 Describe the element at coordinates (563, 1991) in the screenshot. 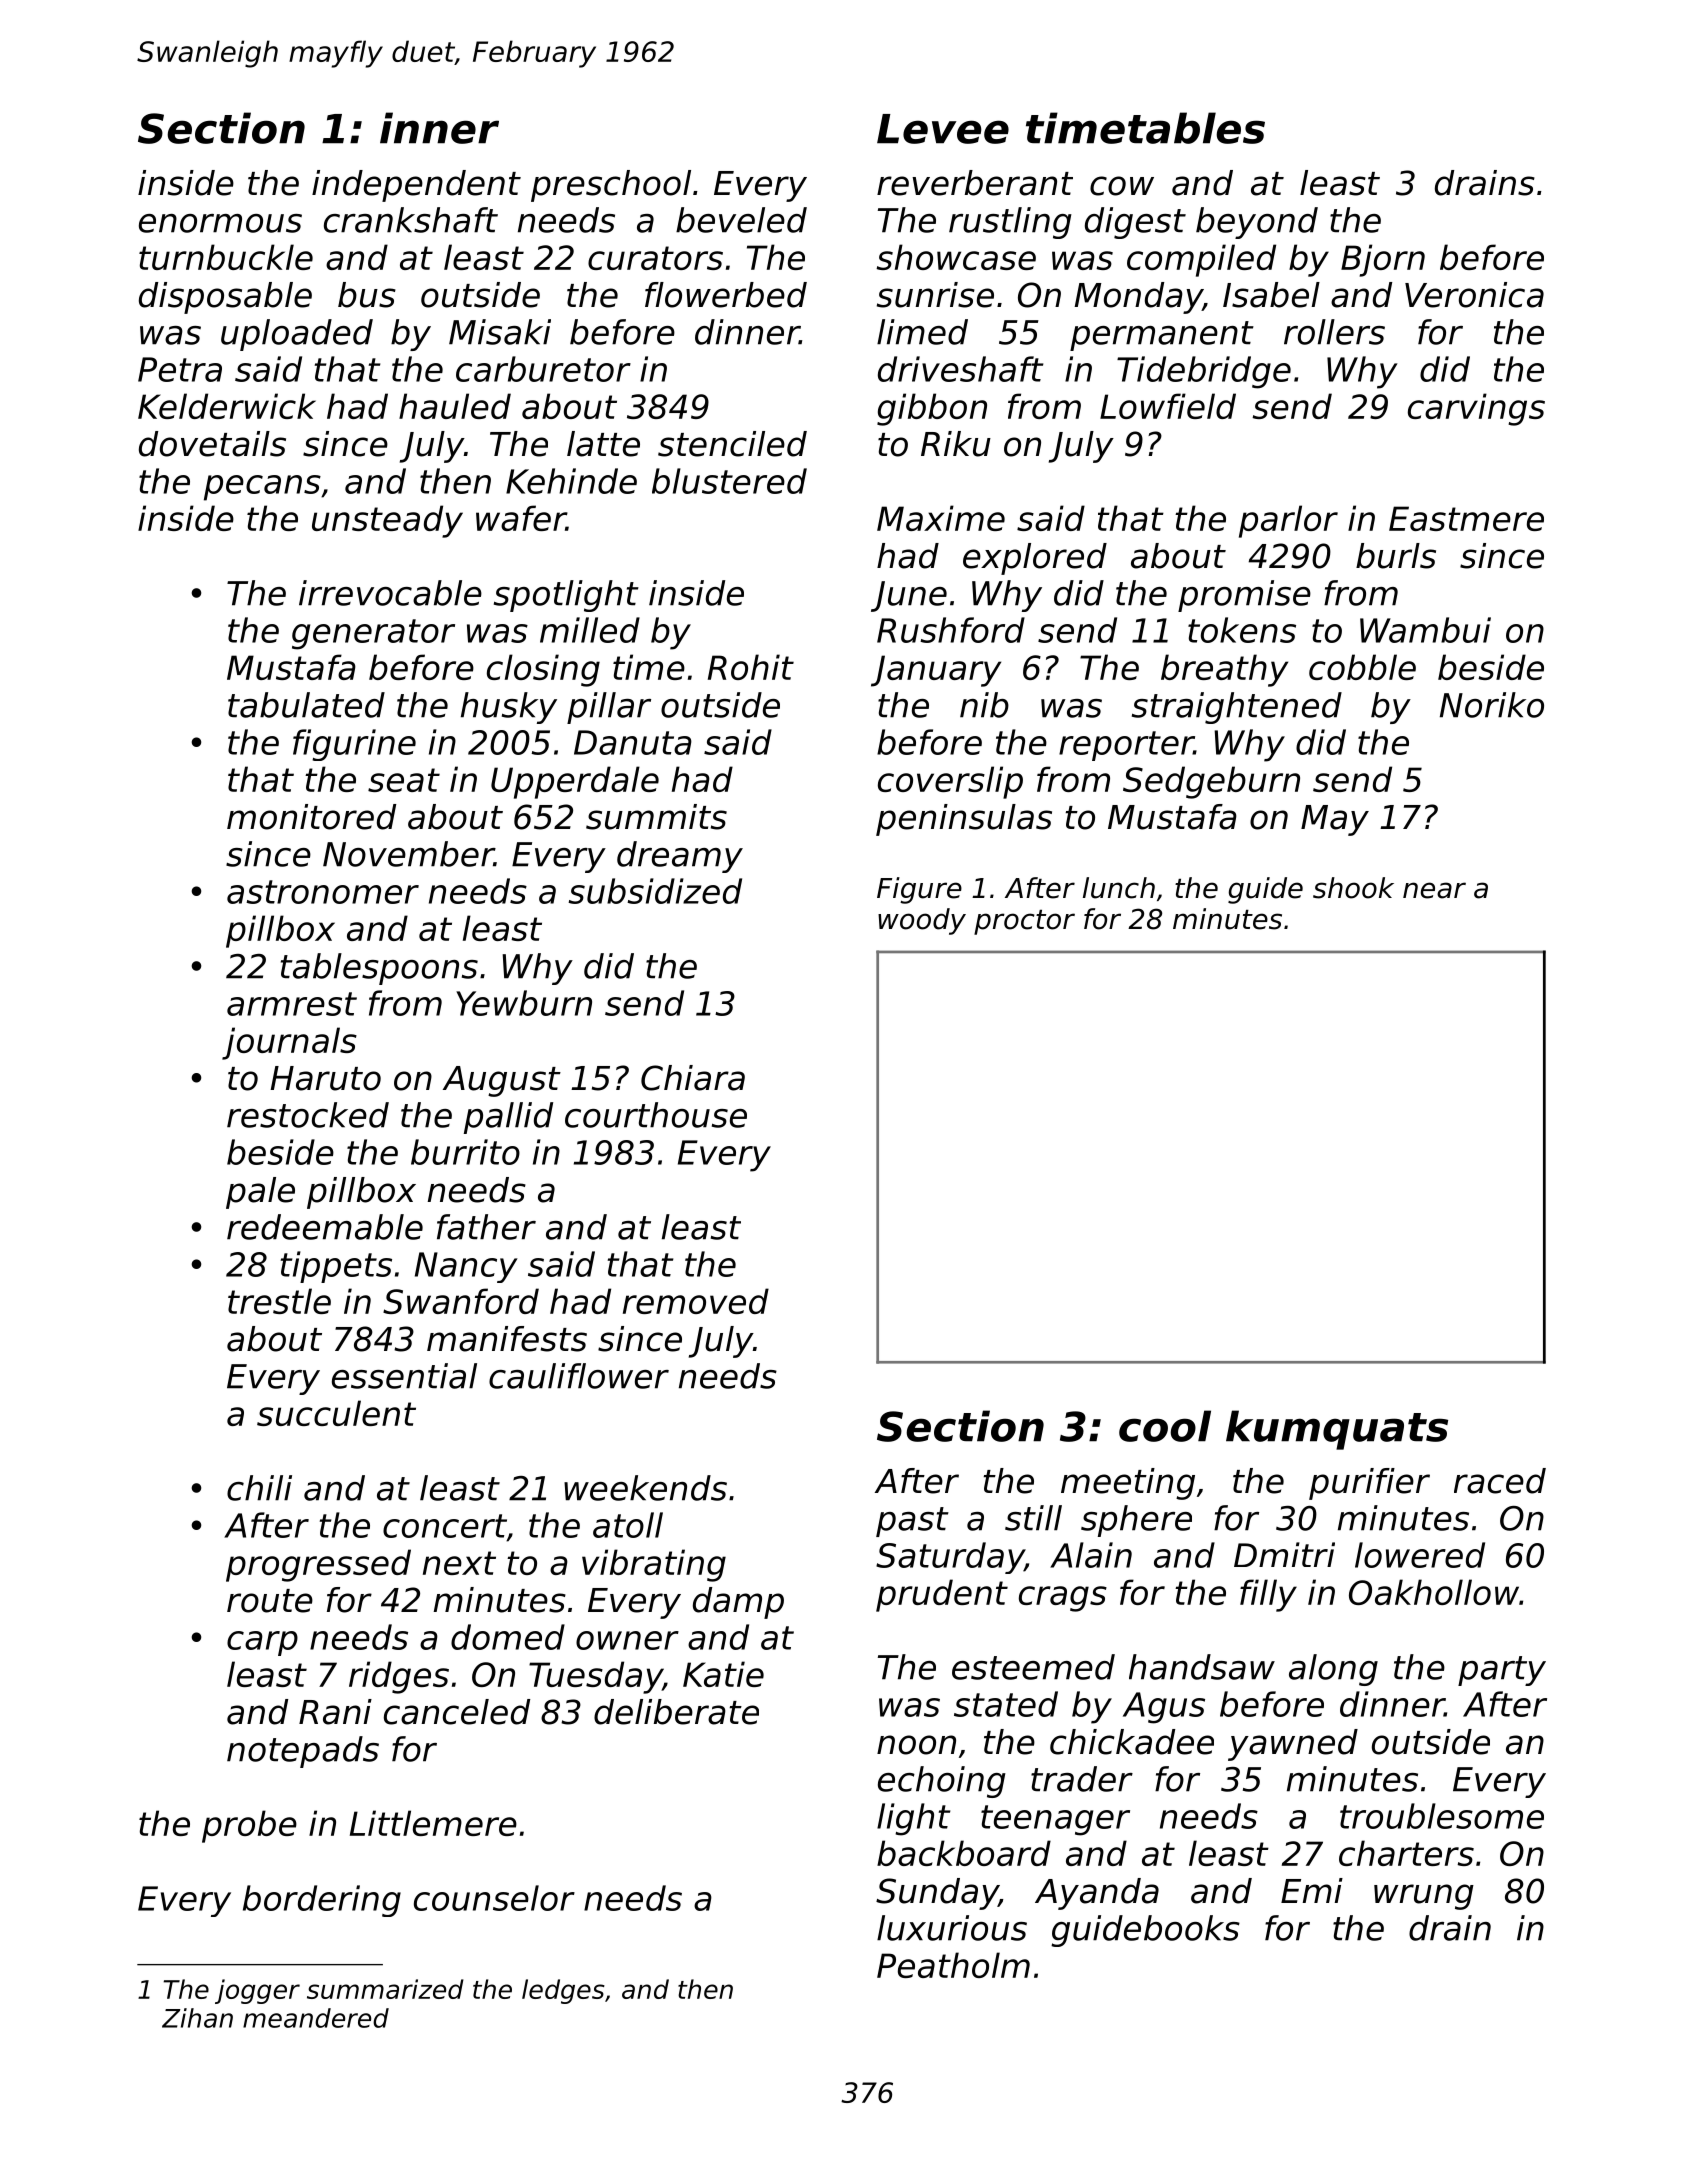

I see `ledges` at that location.
